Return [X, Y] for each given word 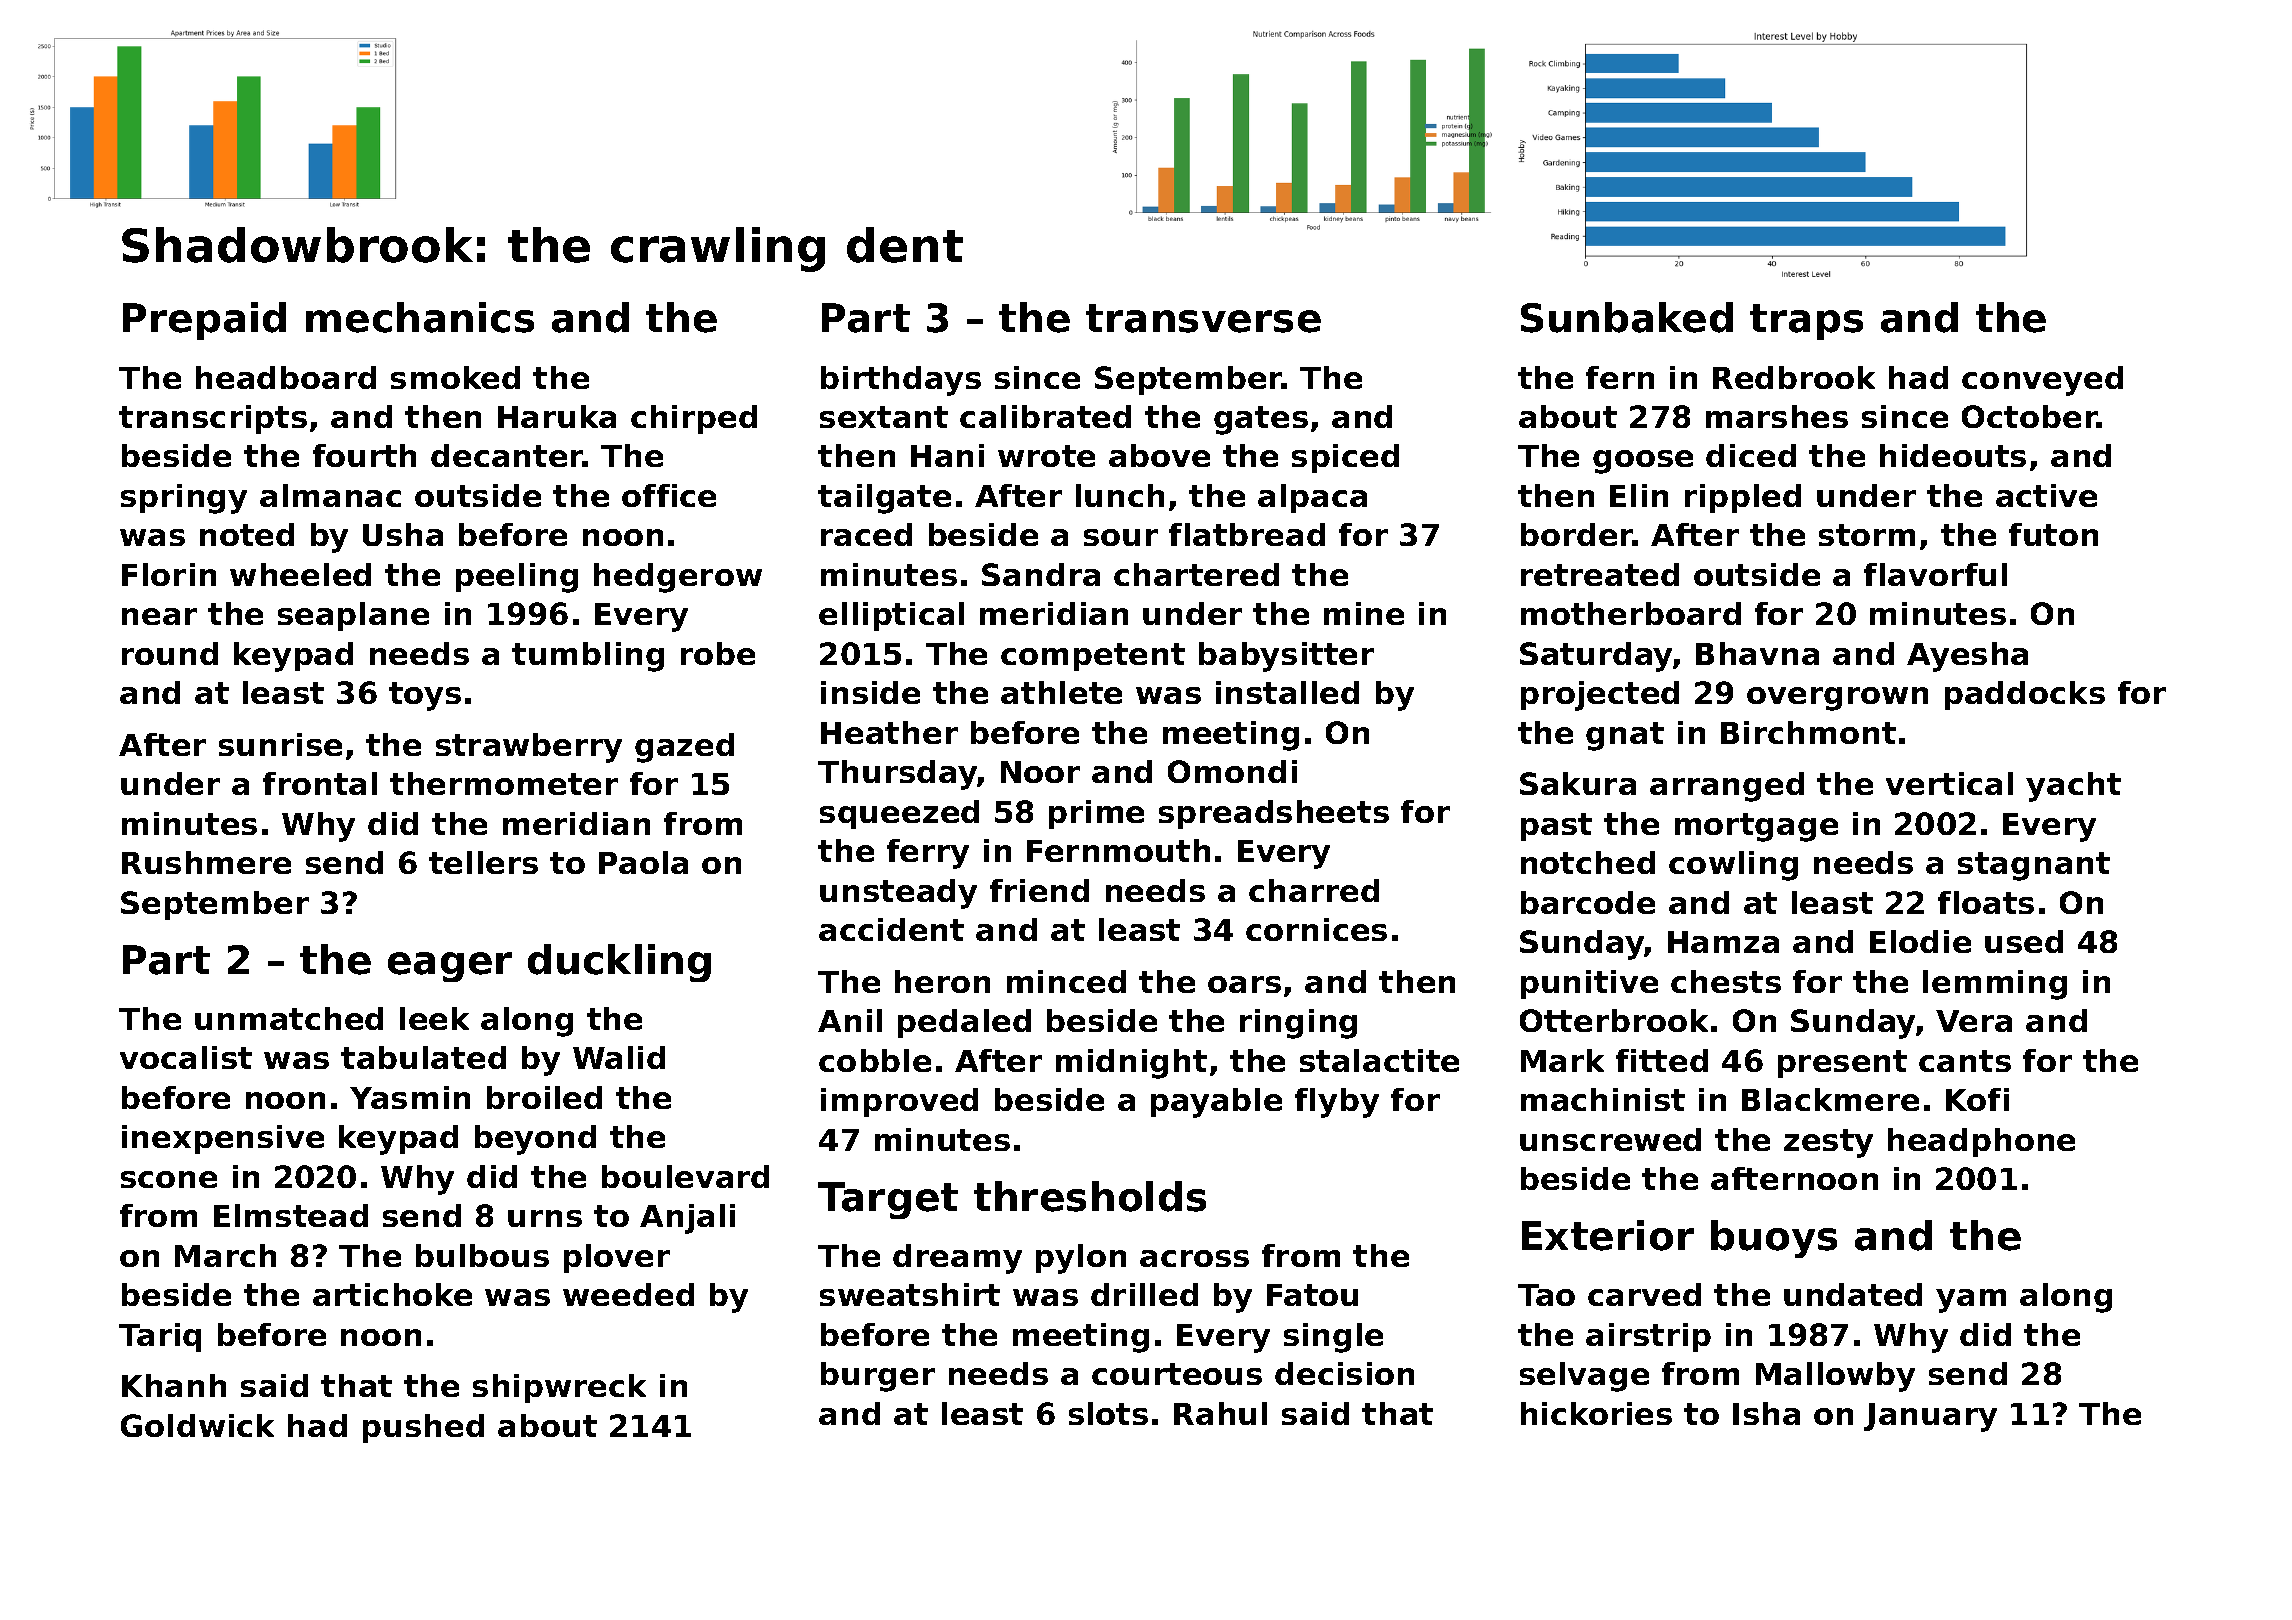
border [1577, 534]
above [1159, 455]
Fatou [1312, 1295]
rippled [1743, 498]
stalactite [1379, 1060]
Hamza [1723, 942]
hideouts [1953, 455]
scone [169, 1179]
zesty [1828, 1143]
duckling [619, 963]
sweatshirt [910, 1294]
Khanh [174, 1385]
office [669, 495]
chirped [694, 419]
